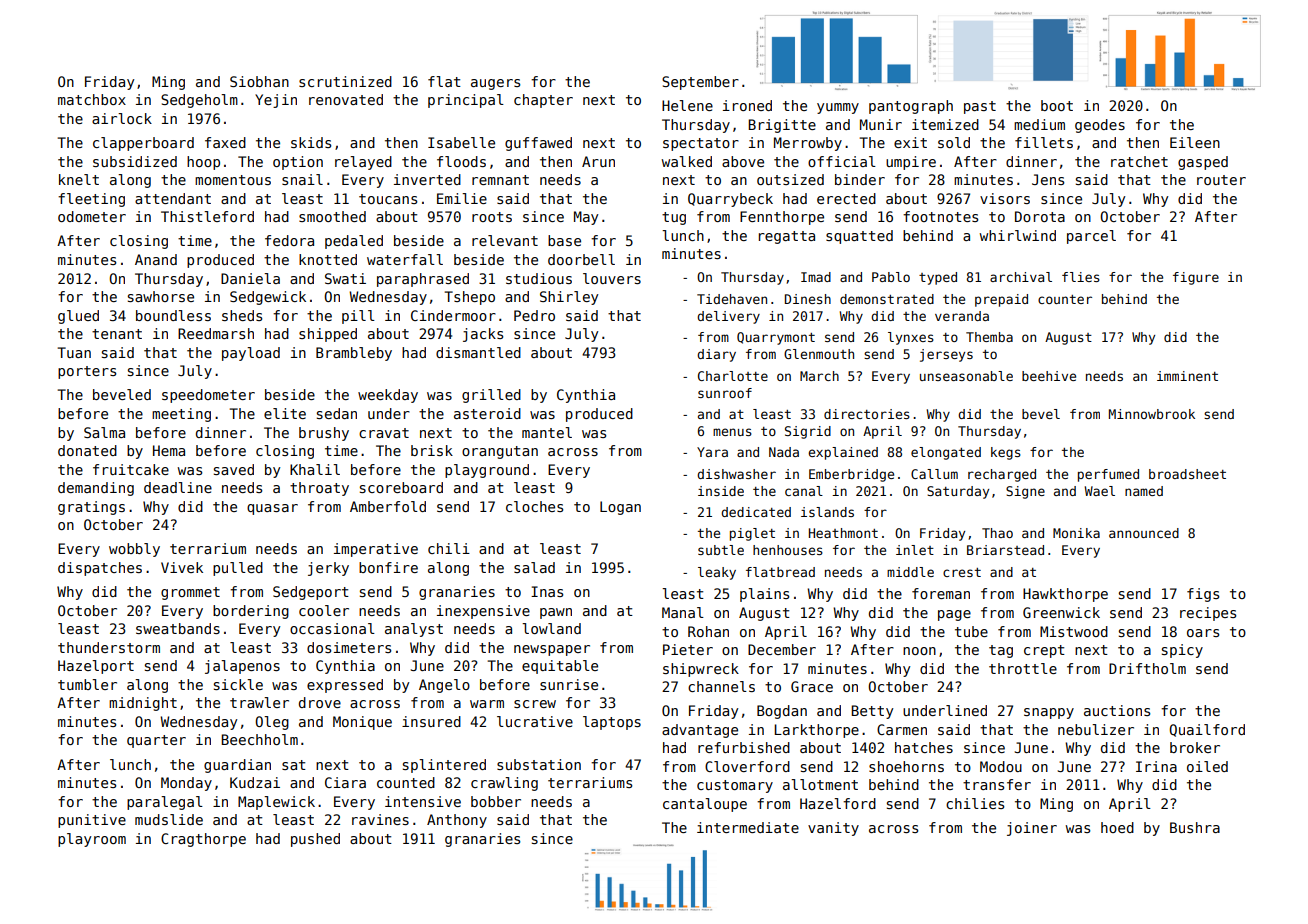  I want to click on quarter, so click(156, 741).
